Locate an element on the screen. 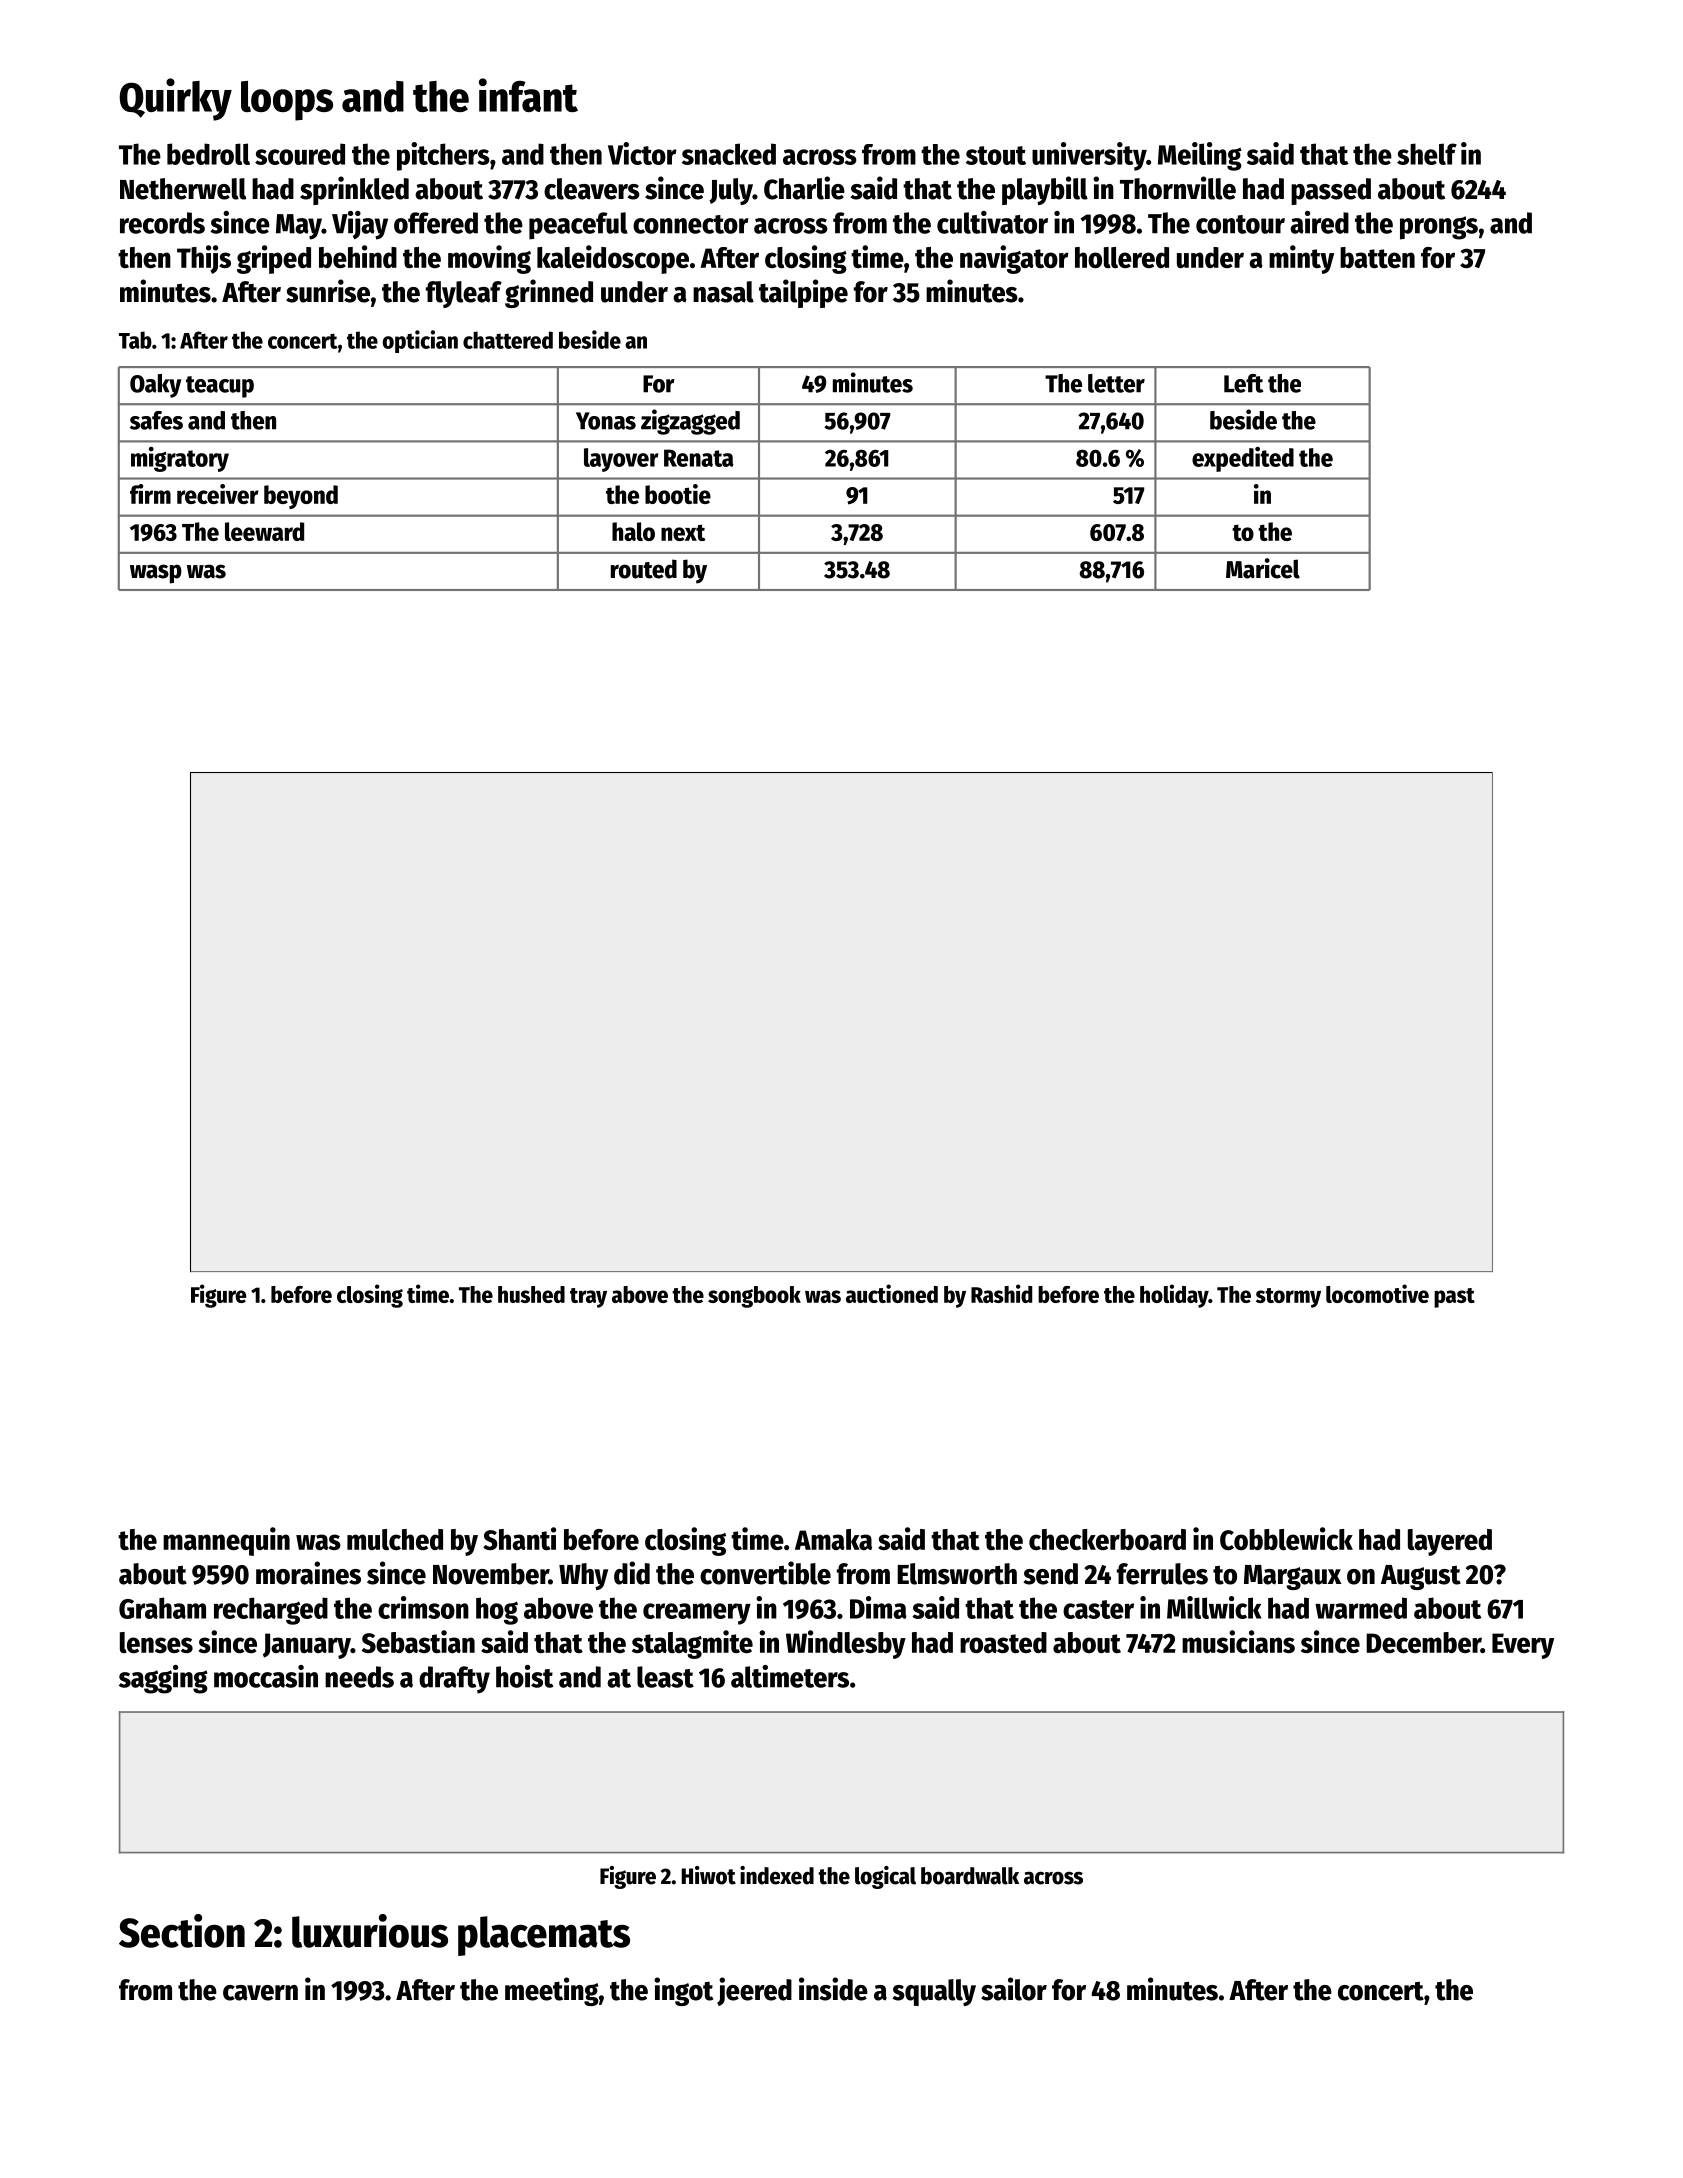 Image resolution: width=1683 pixels, height=2178 pixels. records is located at coordinates (162, 223).
